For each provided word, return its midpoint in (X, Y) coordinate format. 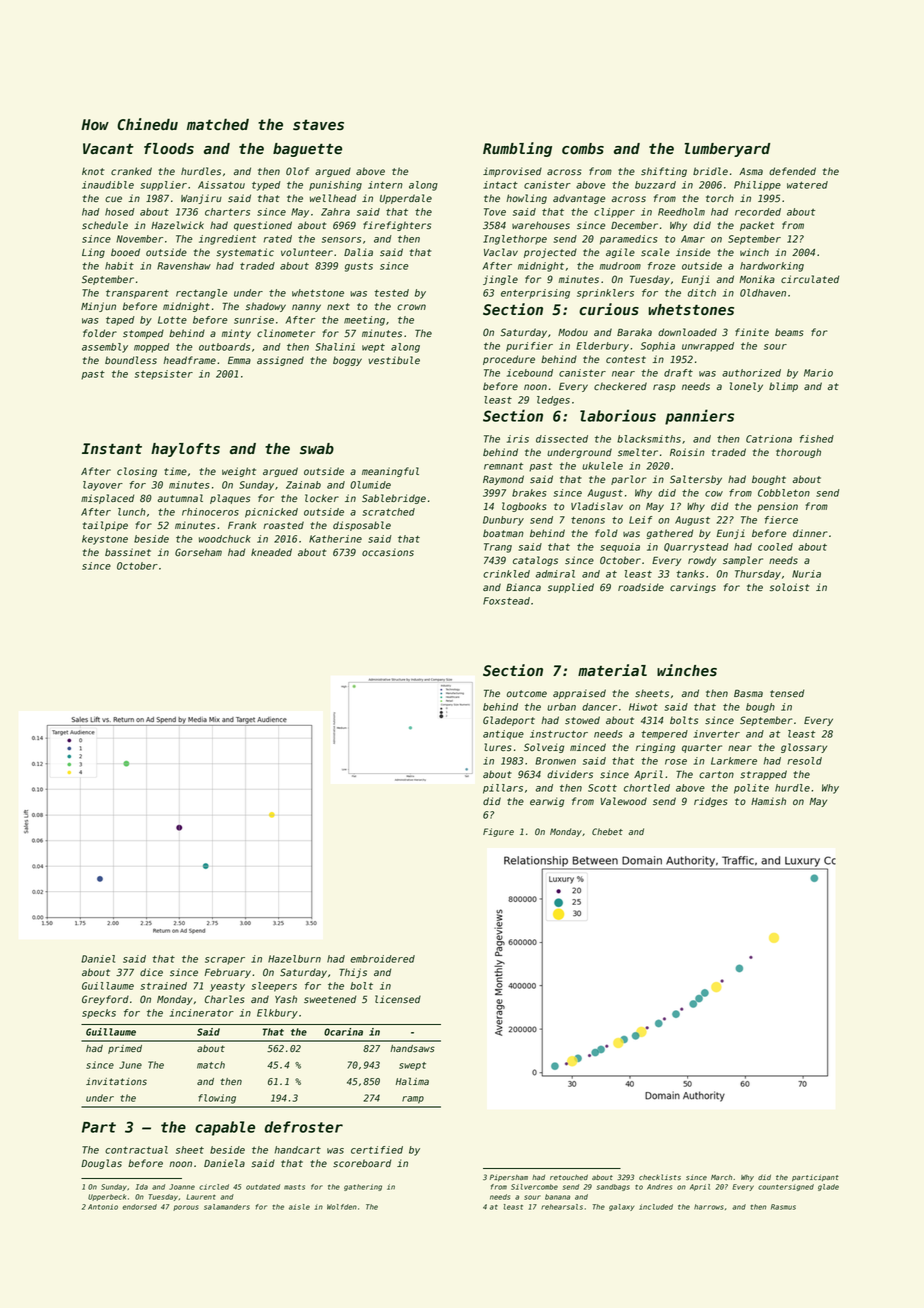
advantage (579, 199)
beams (789, 332)
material (612, 670)
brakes (529, 493)
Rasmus (783, 1207)
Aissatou (221, 185)
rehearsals (562, 1207)
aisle (299, 1207)
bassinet (128, 552)
